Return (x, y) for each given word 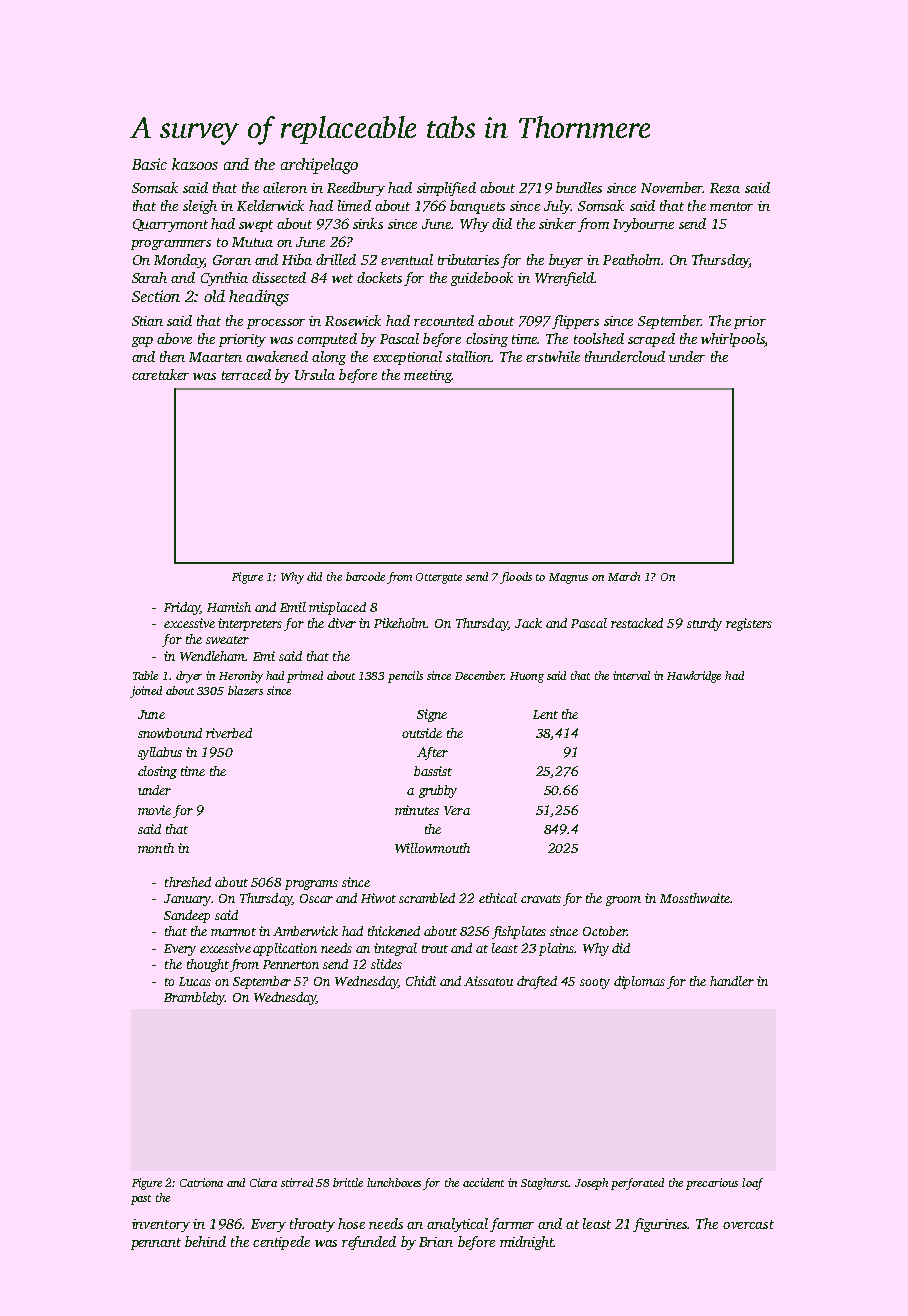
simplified (446, 189)
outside (422, 733)
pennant (156, 1244)
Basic (149, 164)
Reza (725, 188)
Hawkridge (694, 677)
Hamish (229, 607)
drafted (537, 982)
